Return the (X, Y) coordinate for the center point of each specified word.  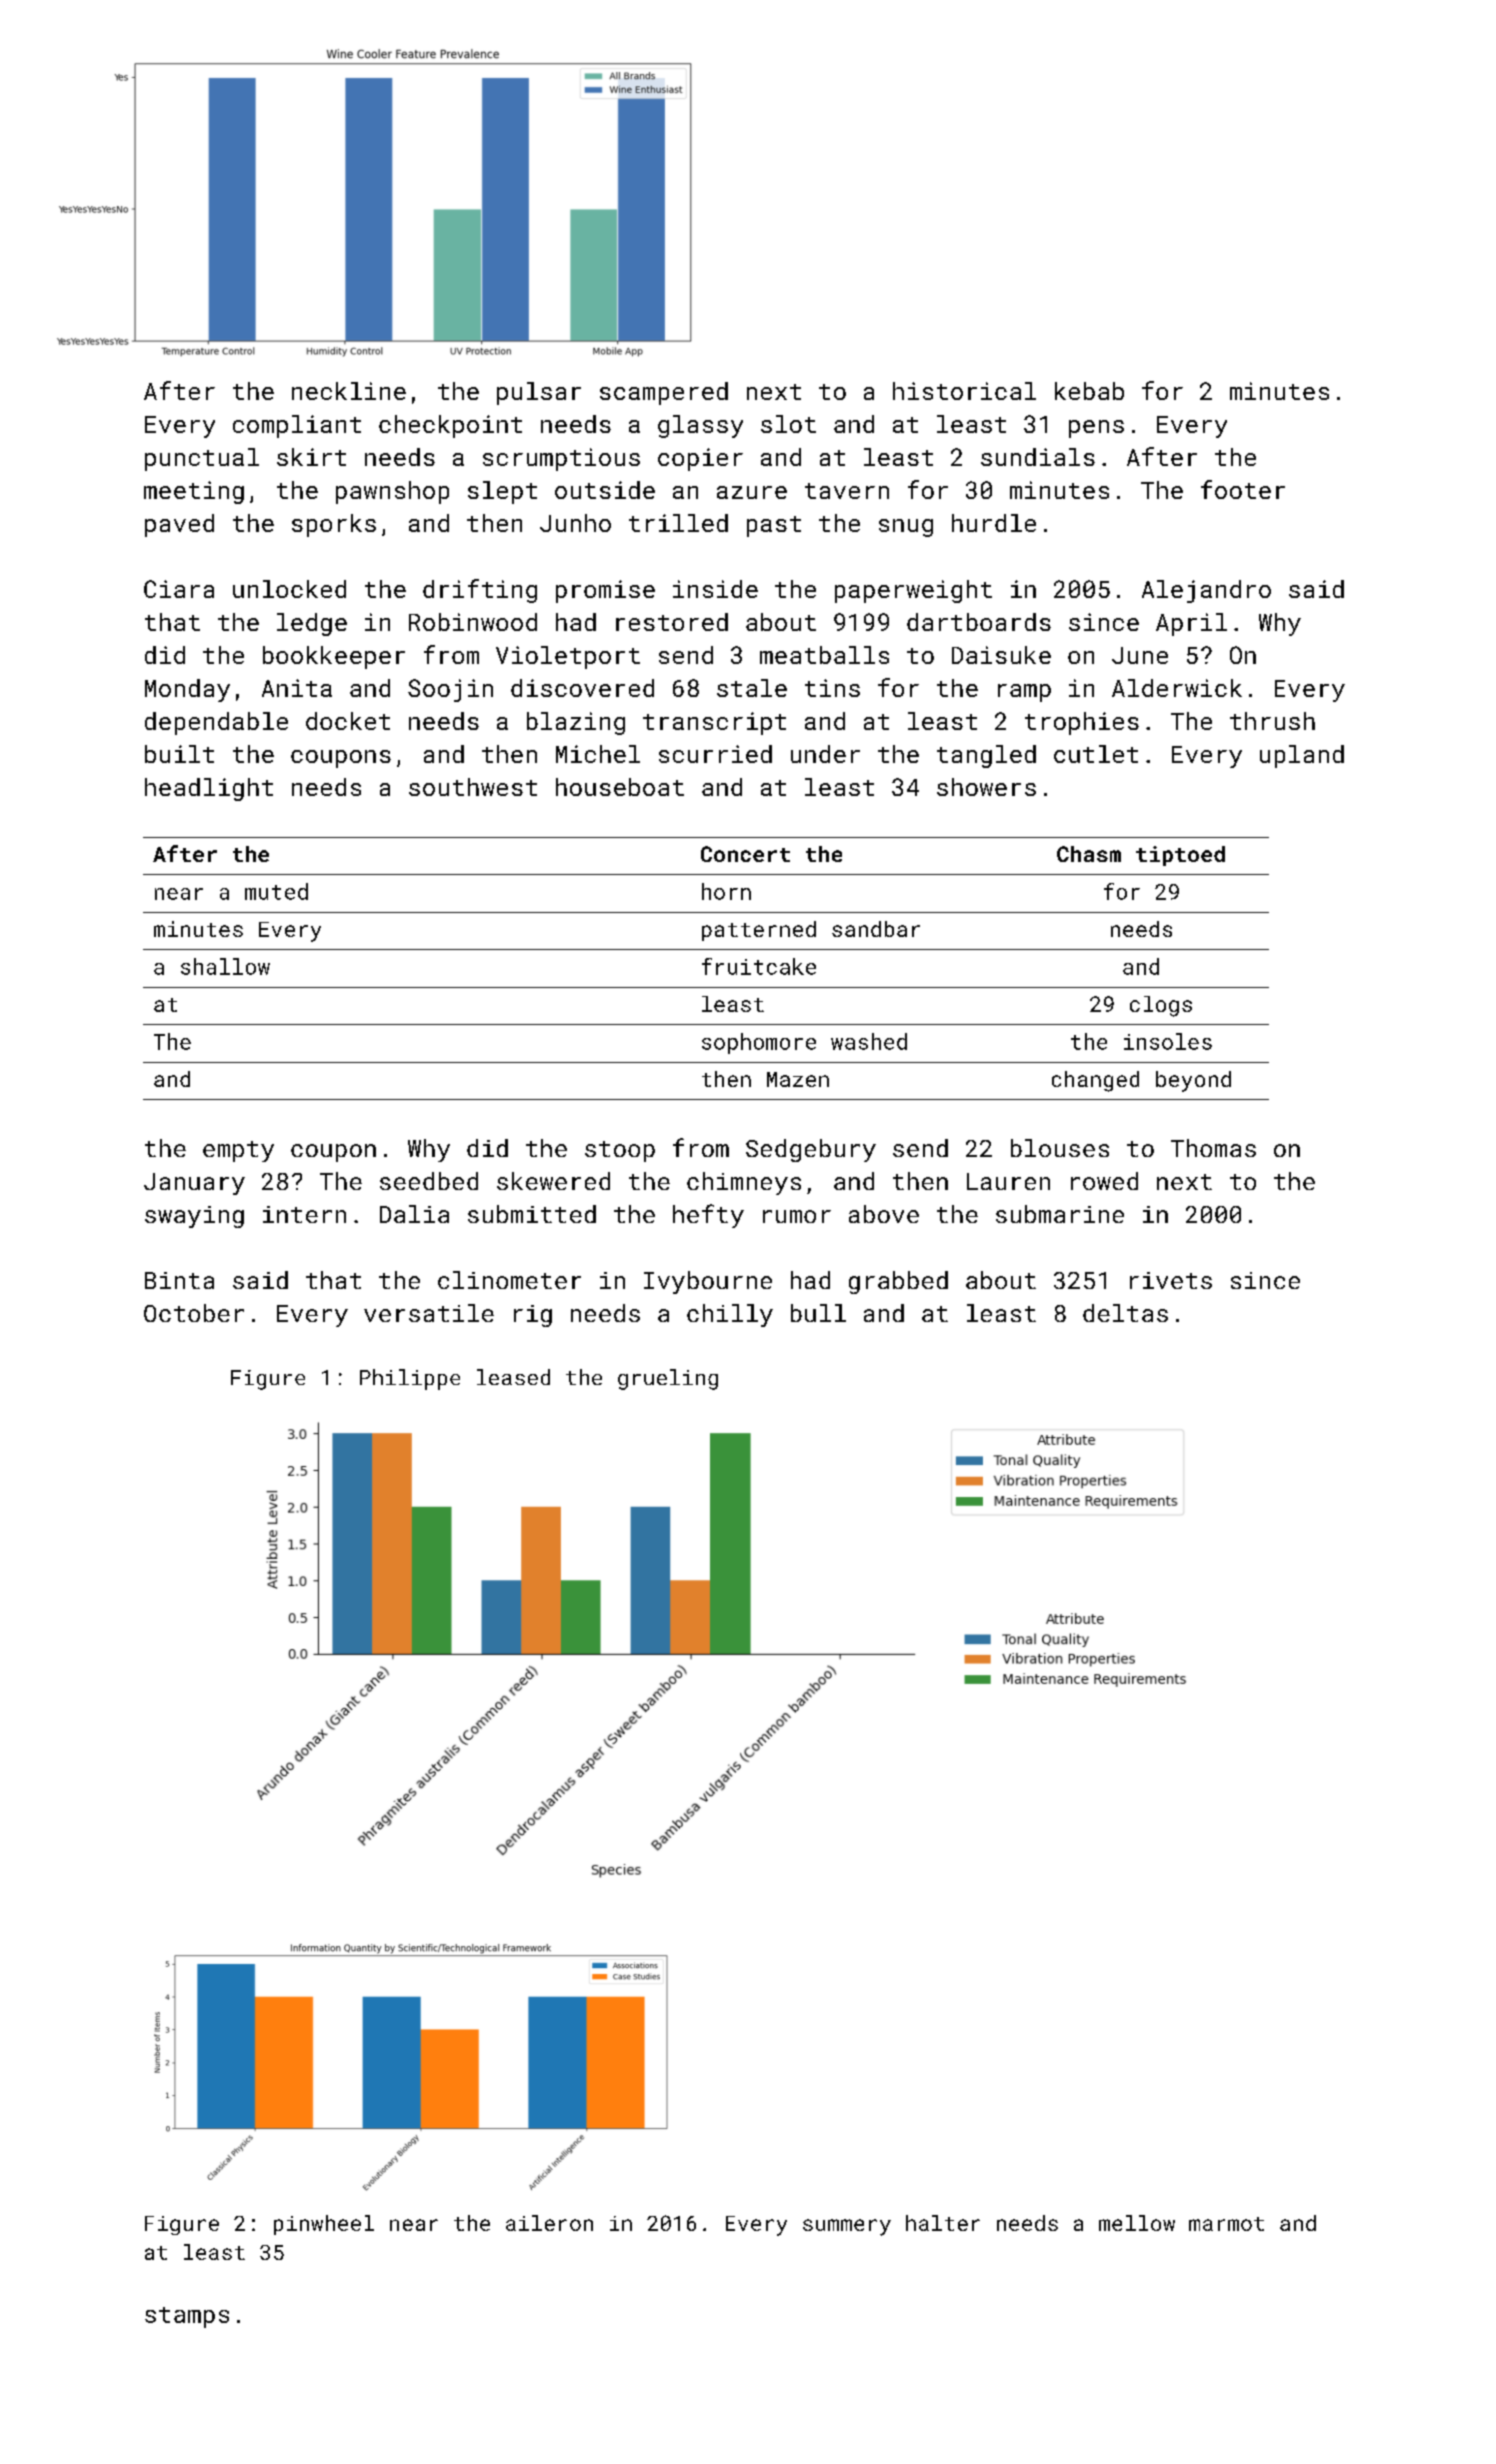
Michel (598, 754)
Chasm (1089, 854)
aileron (549, 2223)
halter (943, 2223)
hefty (708, 1216)
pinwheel (324, 2225)
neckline (349, 391)
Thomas (1213, 1148)
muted (276, 891)
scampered (664, 393)
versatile (429, 1313)
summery (847, 2227)
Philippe (410, 1379)
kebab (1089, 391)
